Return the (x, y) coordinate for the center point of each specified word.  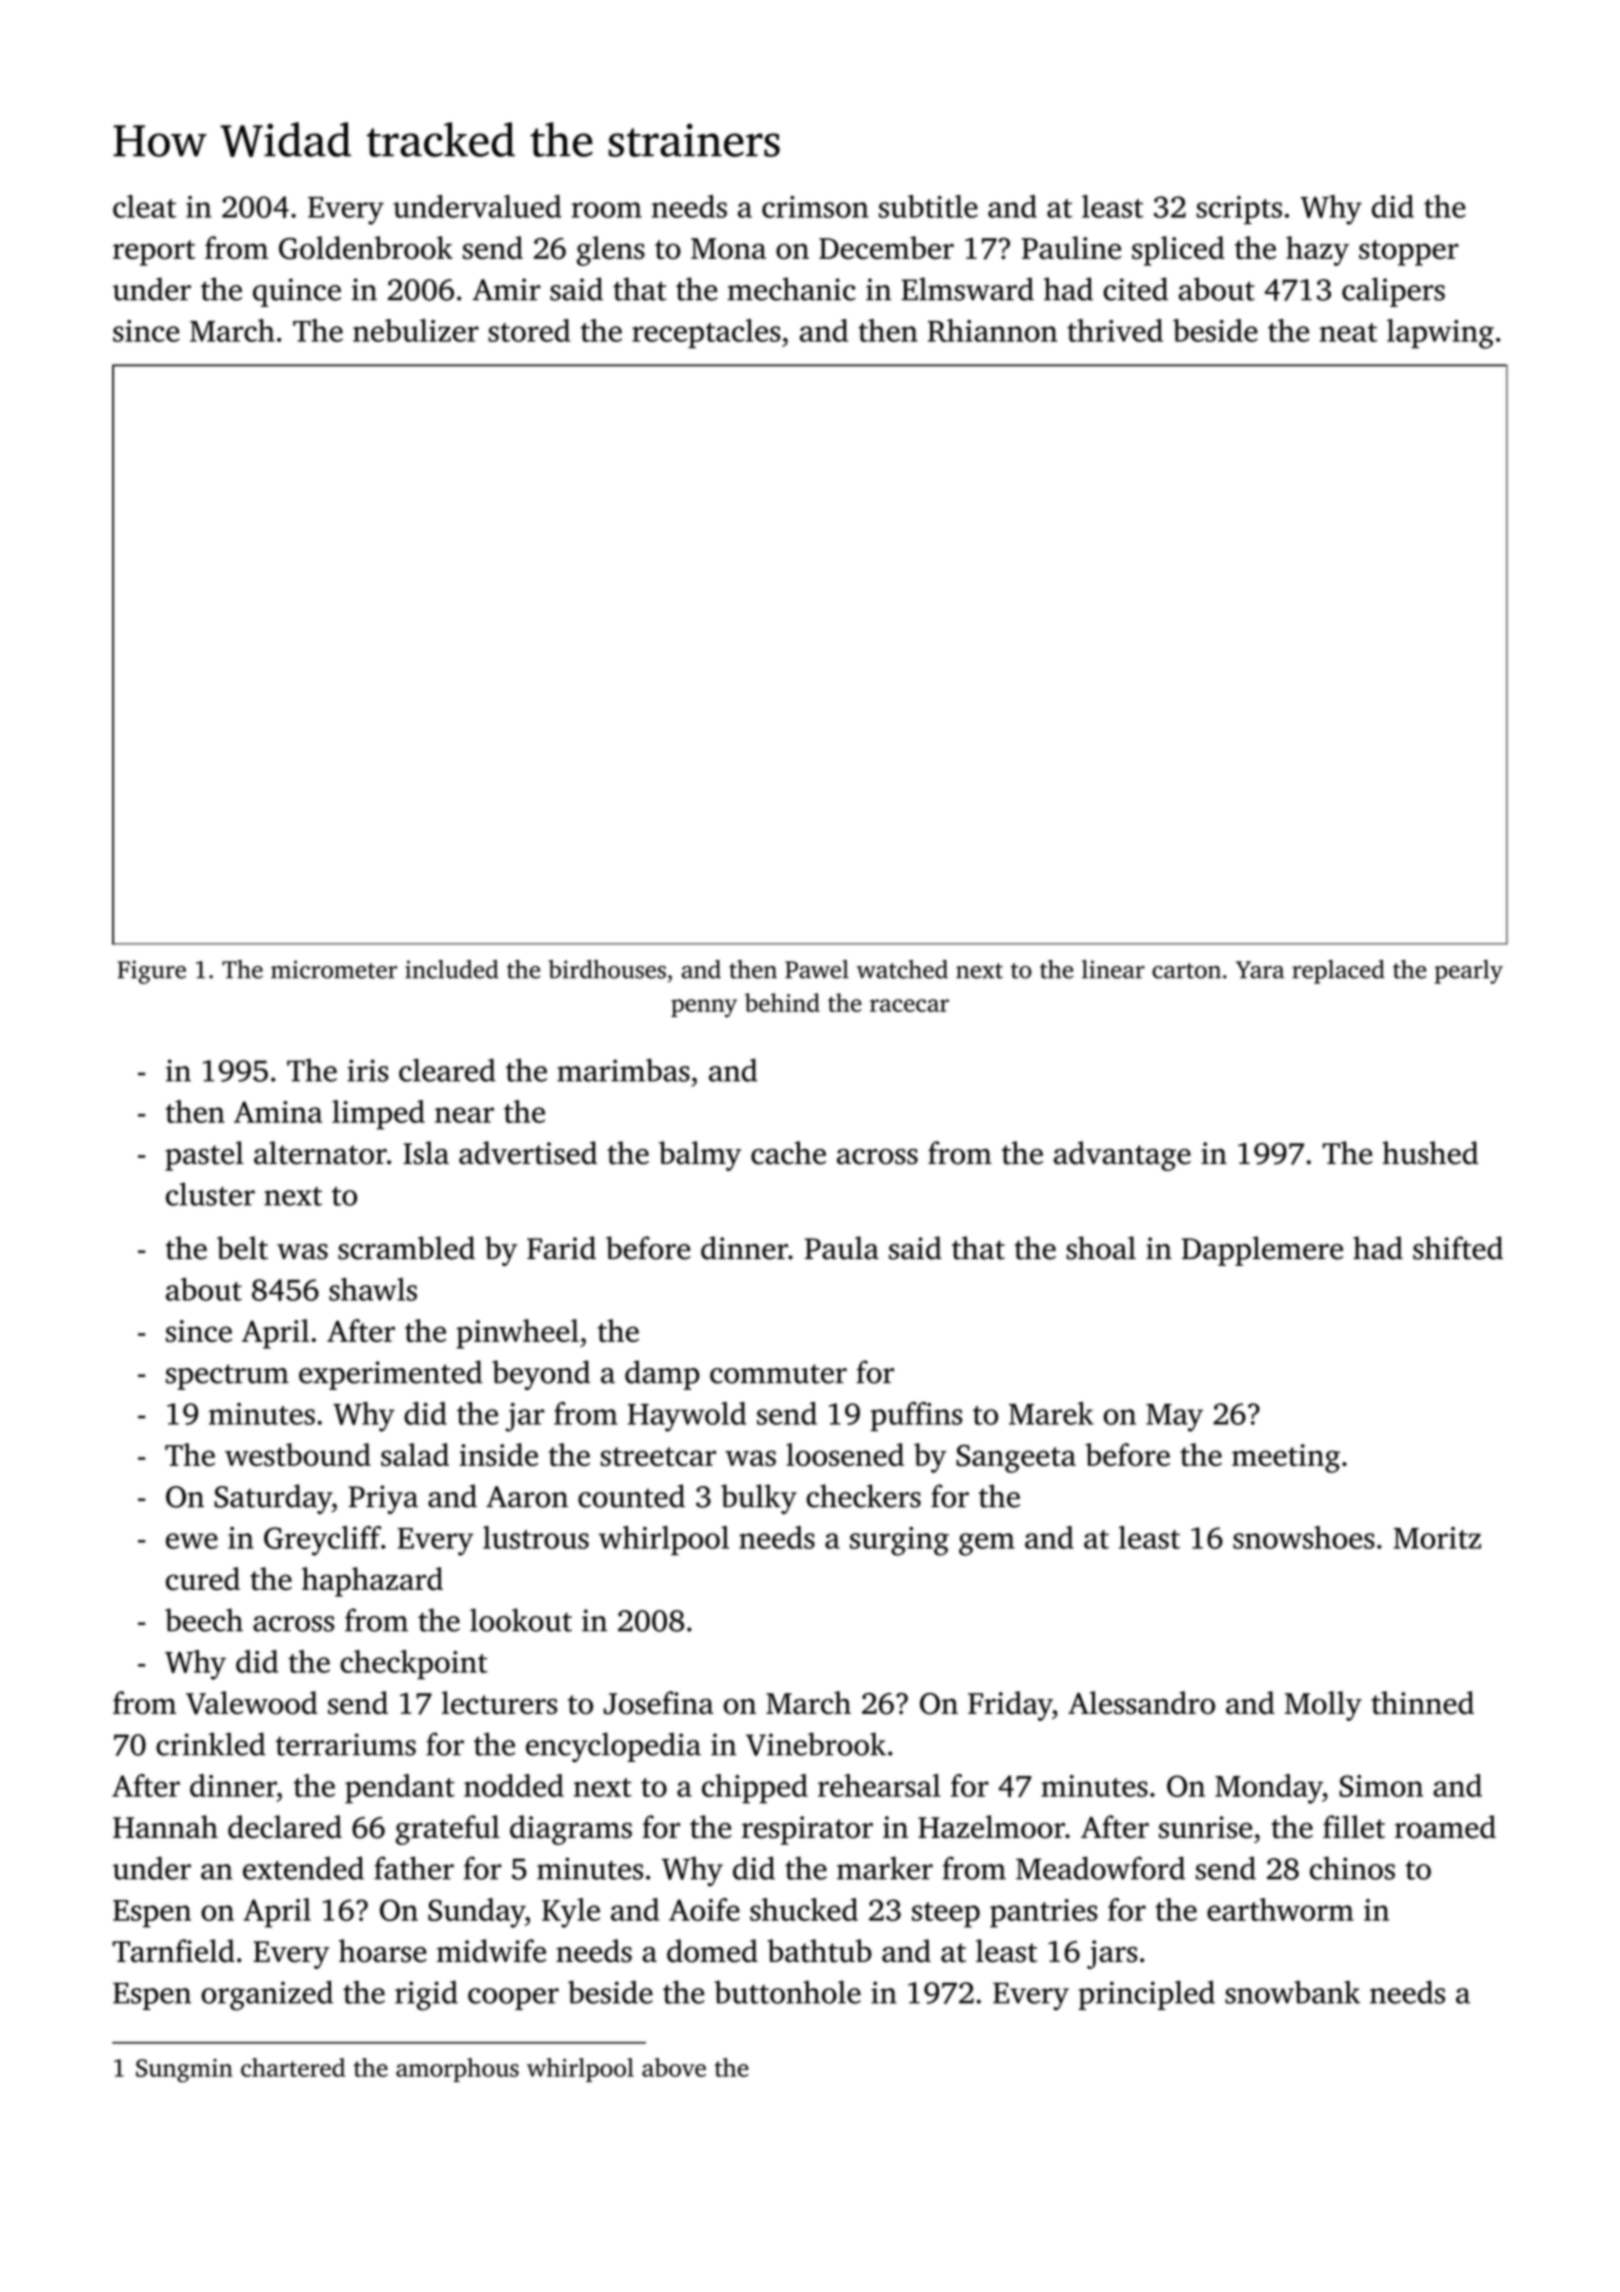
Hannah (165, 1827)
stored (529, 330)
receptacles (706, 333)
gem (987, 1544)
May (1174, 1418)
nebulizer (416, 330)
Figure (151, 972)
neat (1348, 332)
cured (203, 1578)
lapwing (1440, 334)
